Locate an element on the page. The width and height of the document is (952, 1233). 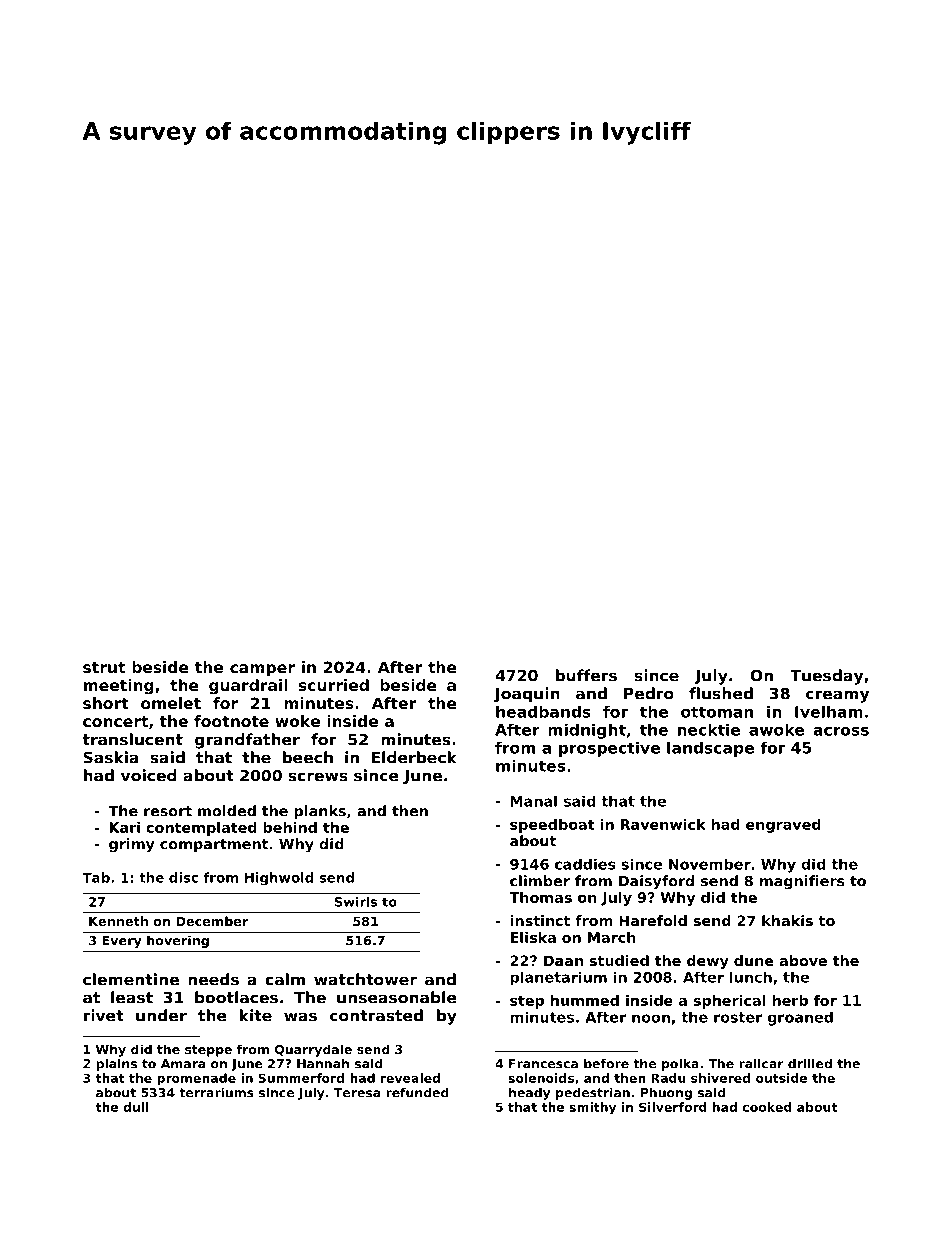
speedboat is located at coordinates (552, 826).
